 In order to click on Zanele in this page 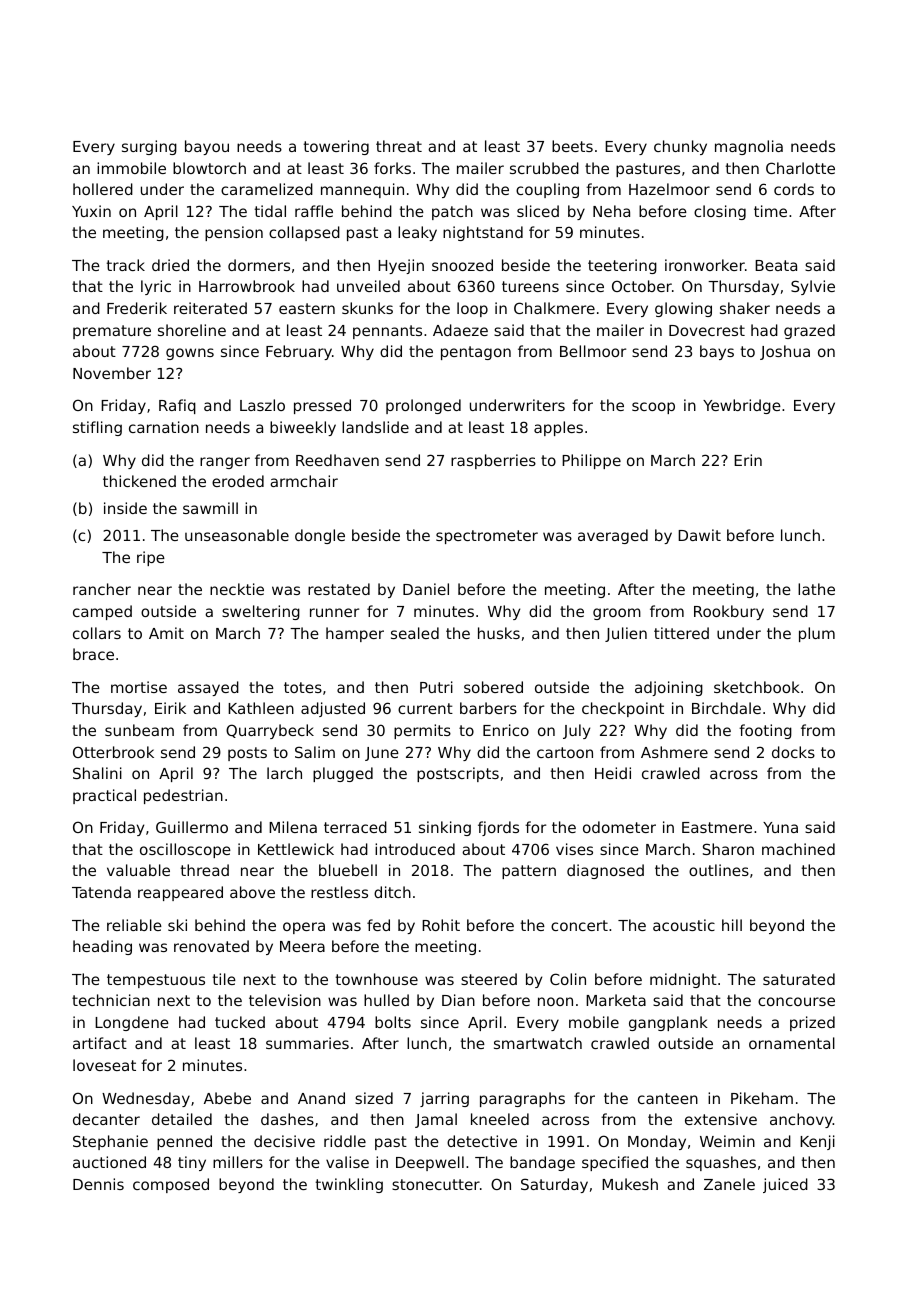, I will do `click(729, 1184)`.
